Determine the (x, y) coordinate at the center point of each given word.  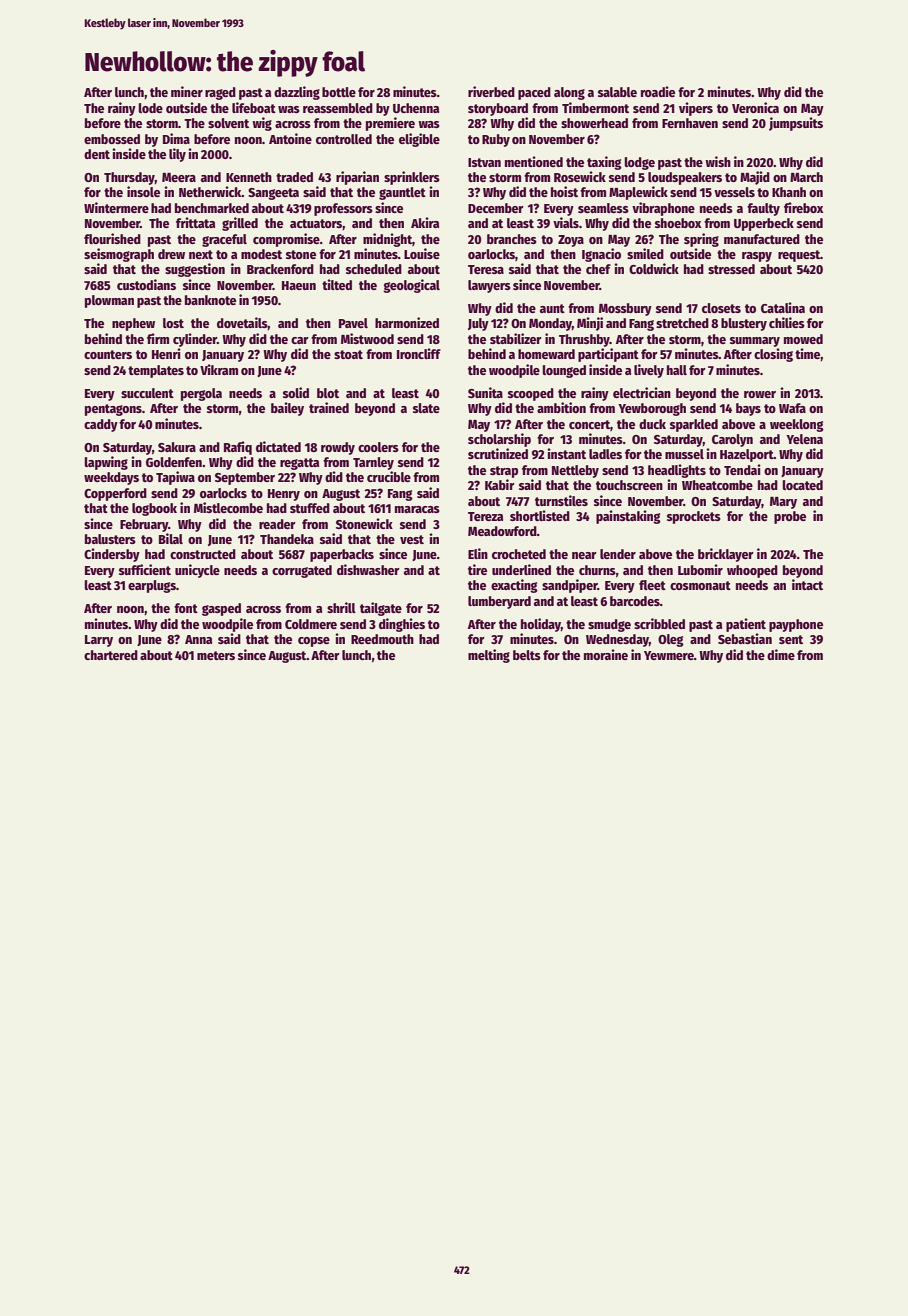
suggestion (195, 270)
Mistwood (367, 338)
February (144, 525)
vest (412, 539)
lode (150, 108)
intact (807, 584)
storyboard (498, 109)
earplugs (152, 586)
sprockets (694, 517)
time (807, 353)
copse (314, 642)
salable (617, 92)
